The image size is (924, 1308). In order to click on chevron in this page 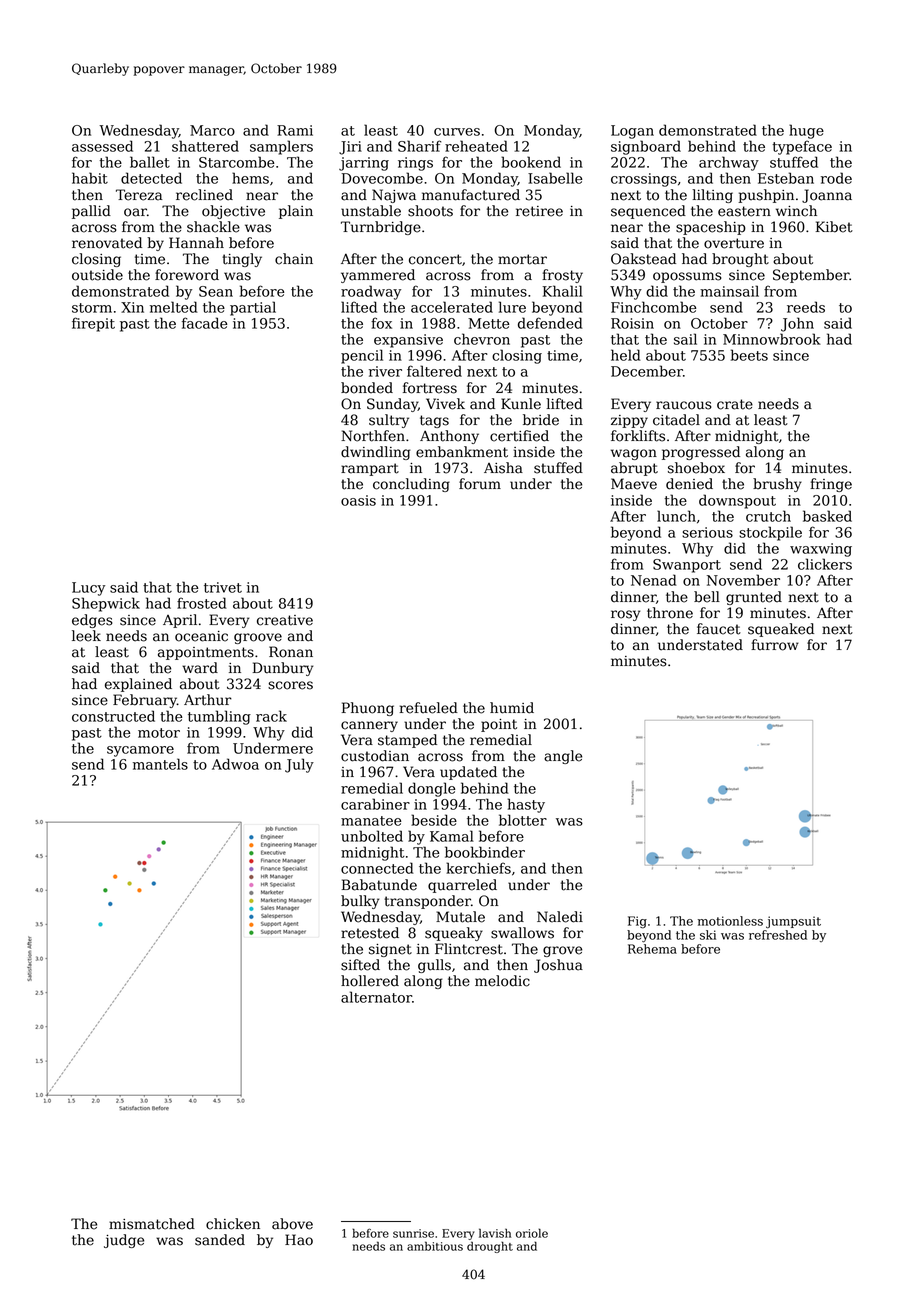, I will do `click(482, 339)`.
